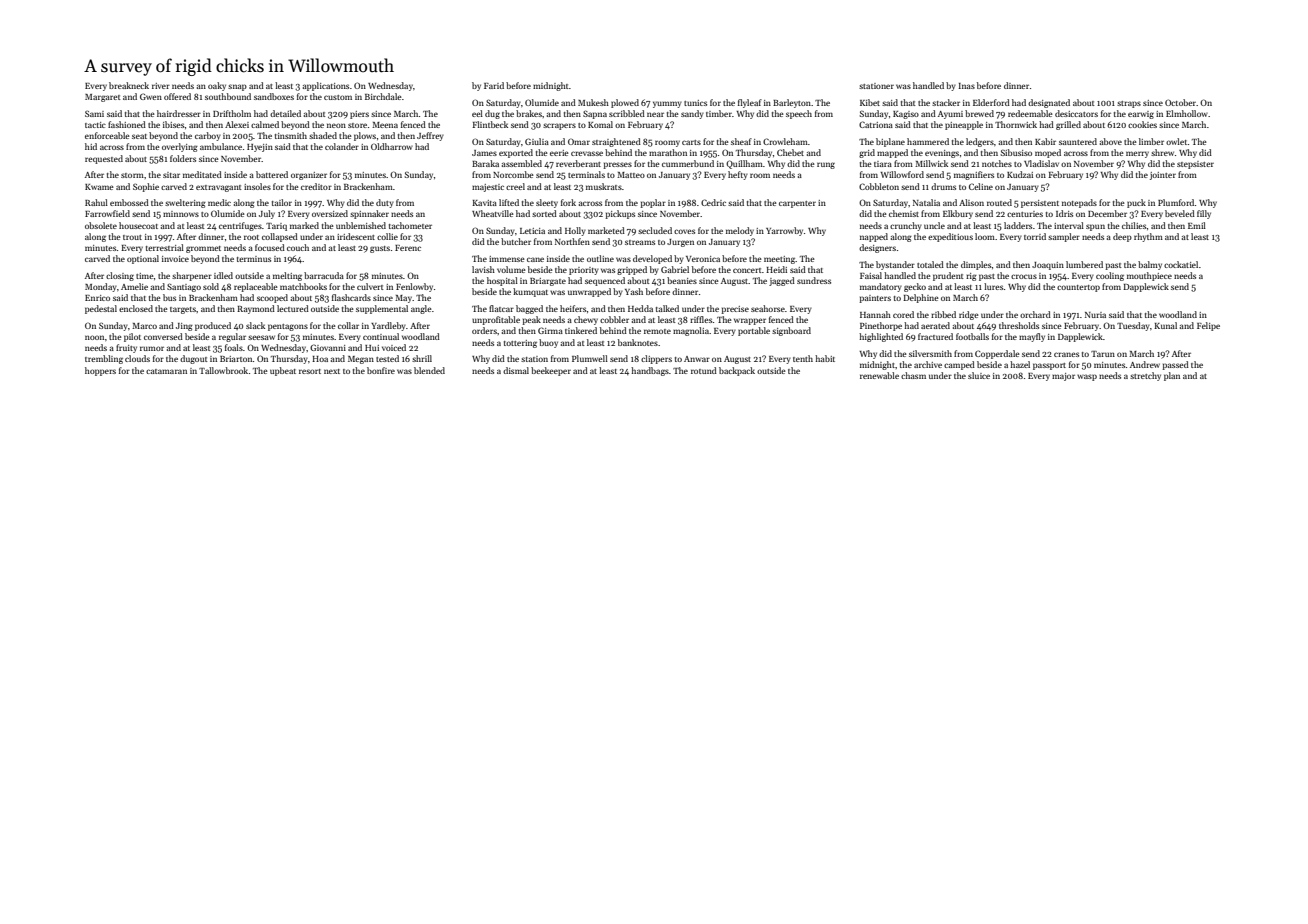  Describe the element at coordinates (879, 375) in the screenshot. I see `renewable` at that location.
